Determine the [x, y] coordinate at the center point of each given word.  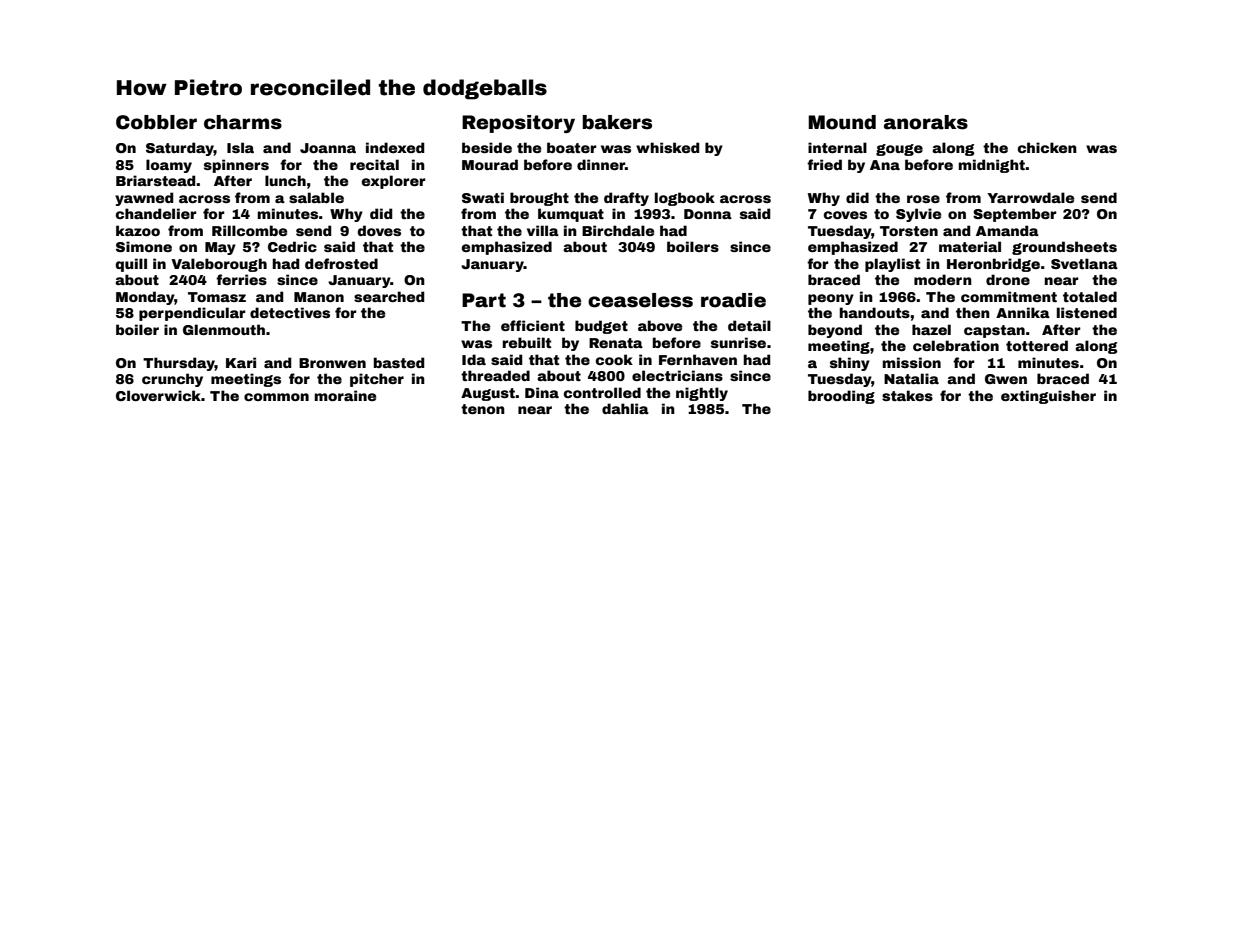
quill [131, 265]
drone [1008, 279]
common [276, 397]
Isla [240, 147]
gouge [899, 150]
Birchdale [618, 230]
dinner [601, 164]
